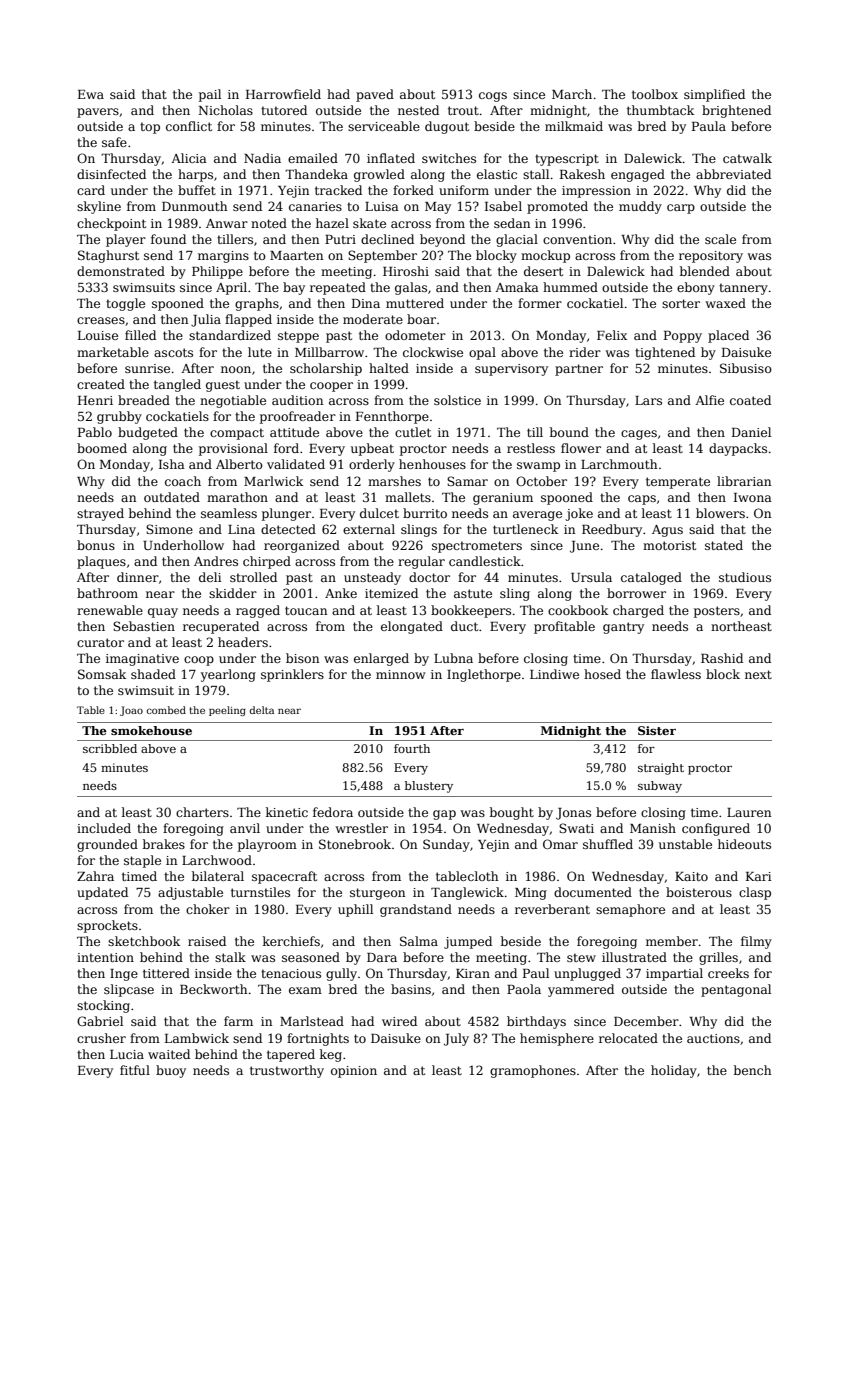  What do you see at coordinates (98, 113) in the page?
I see `pavers` at bounding box center [98, 113].
